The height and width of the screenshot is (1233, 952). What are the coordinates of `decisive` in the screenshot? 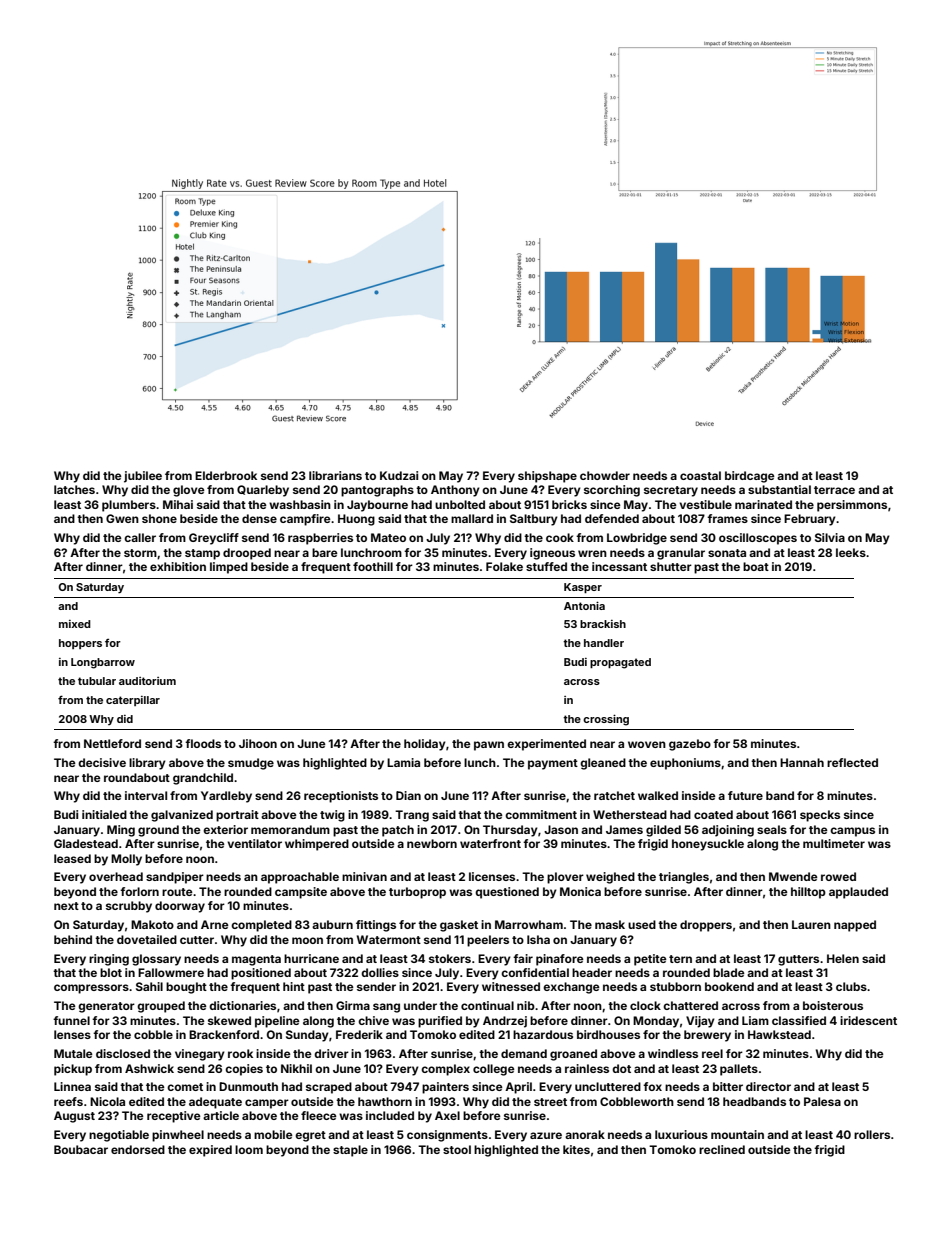 It's located at (102, 762).
